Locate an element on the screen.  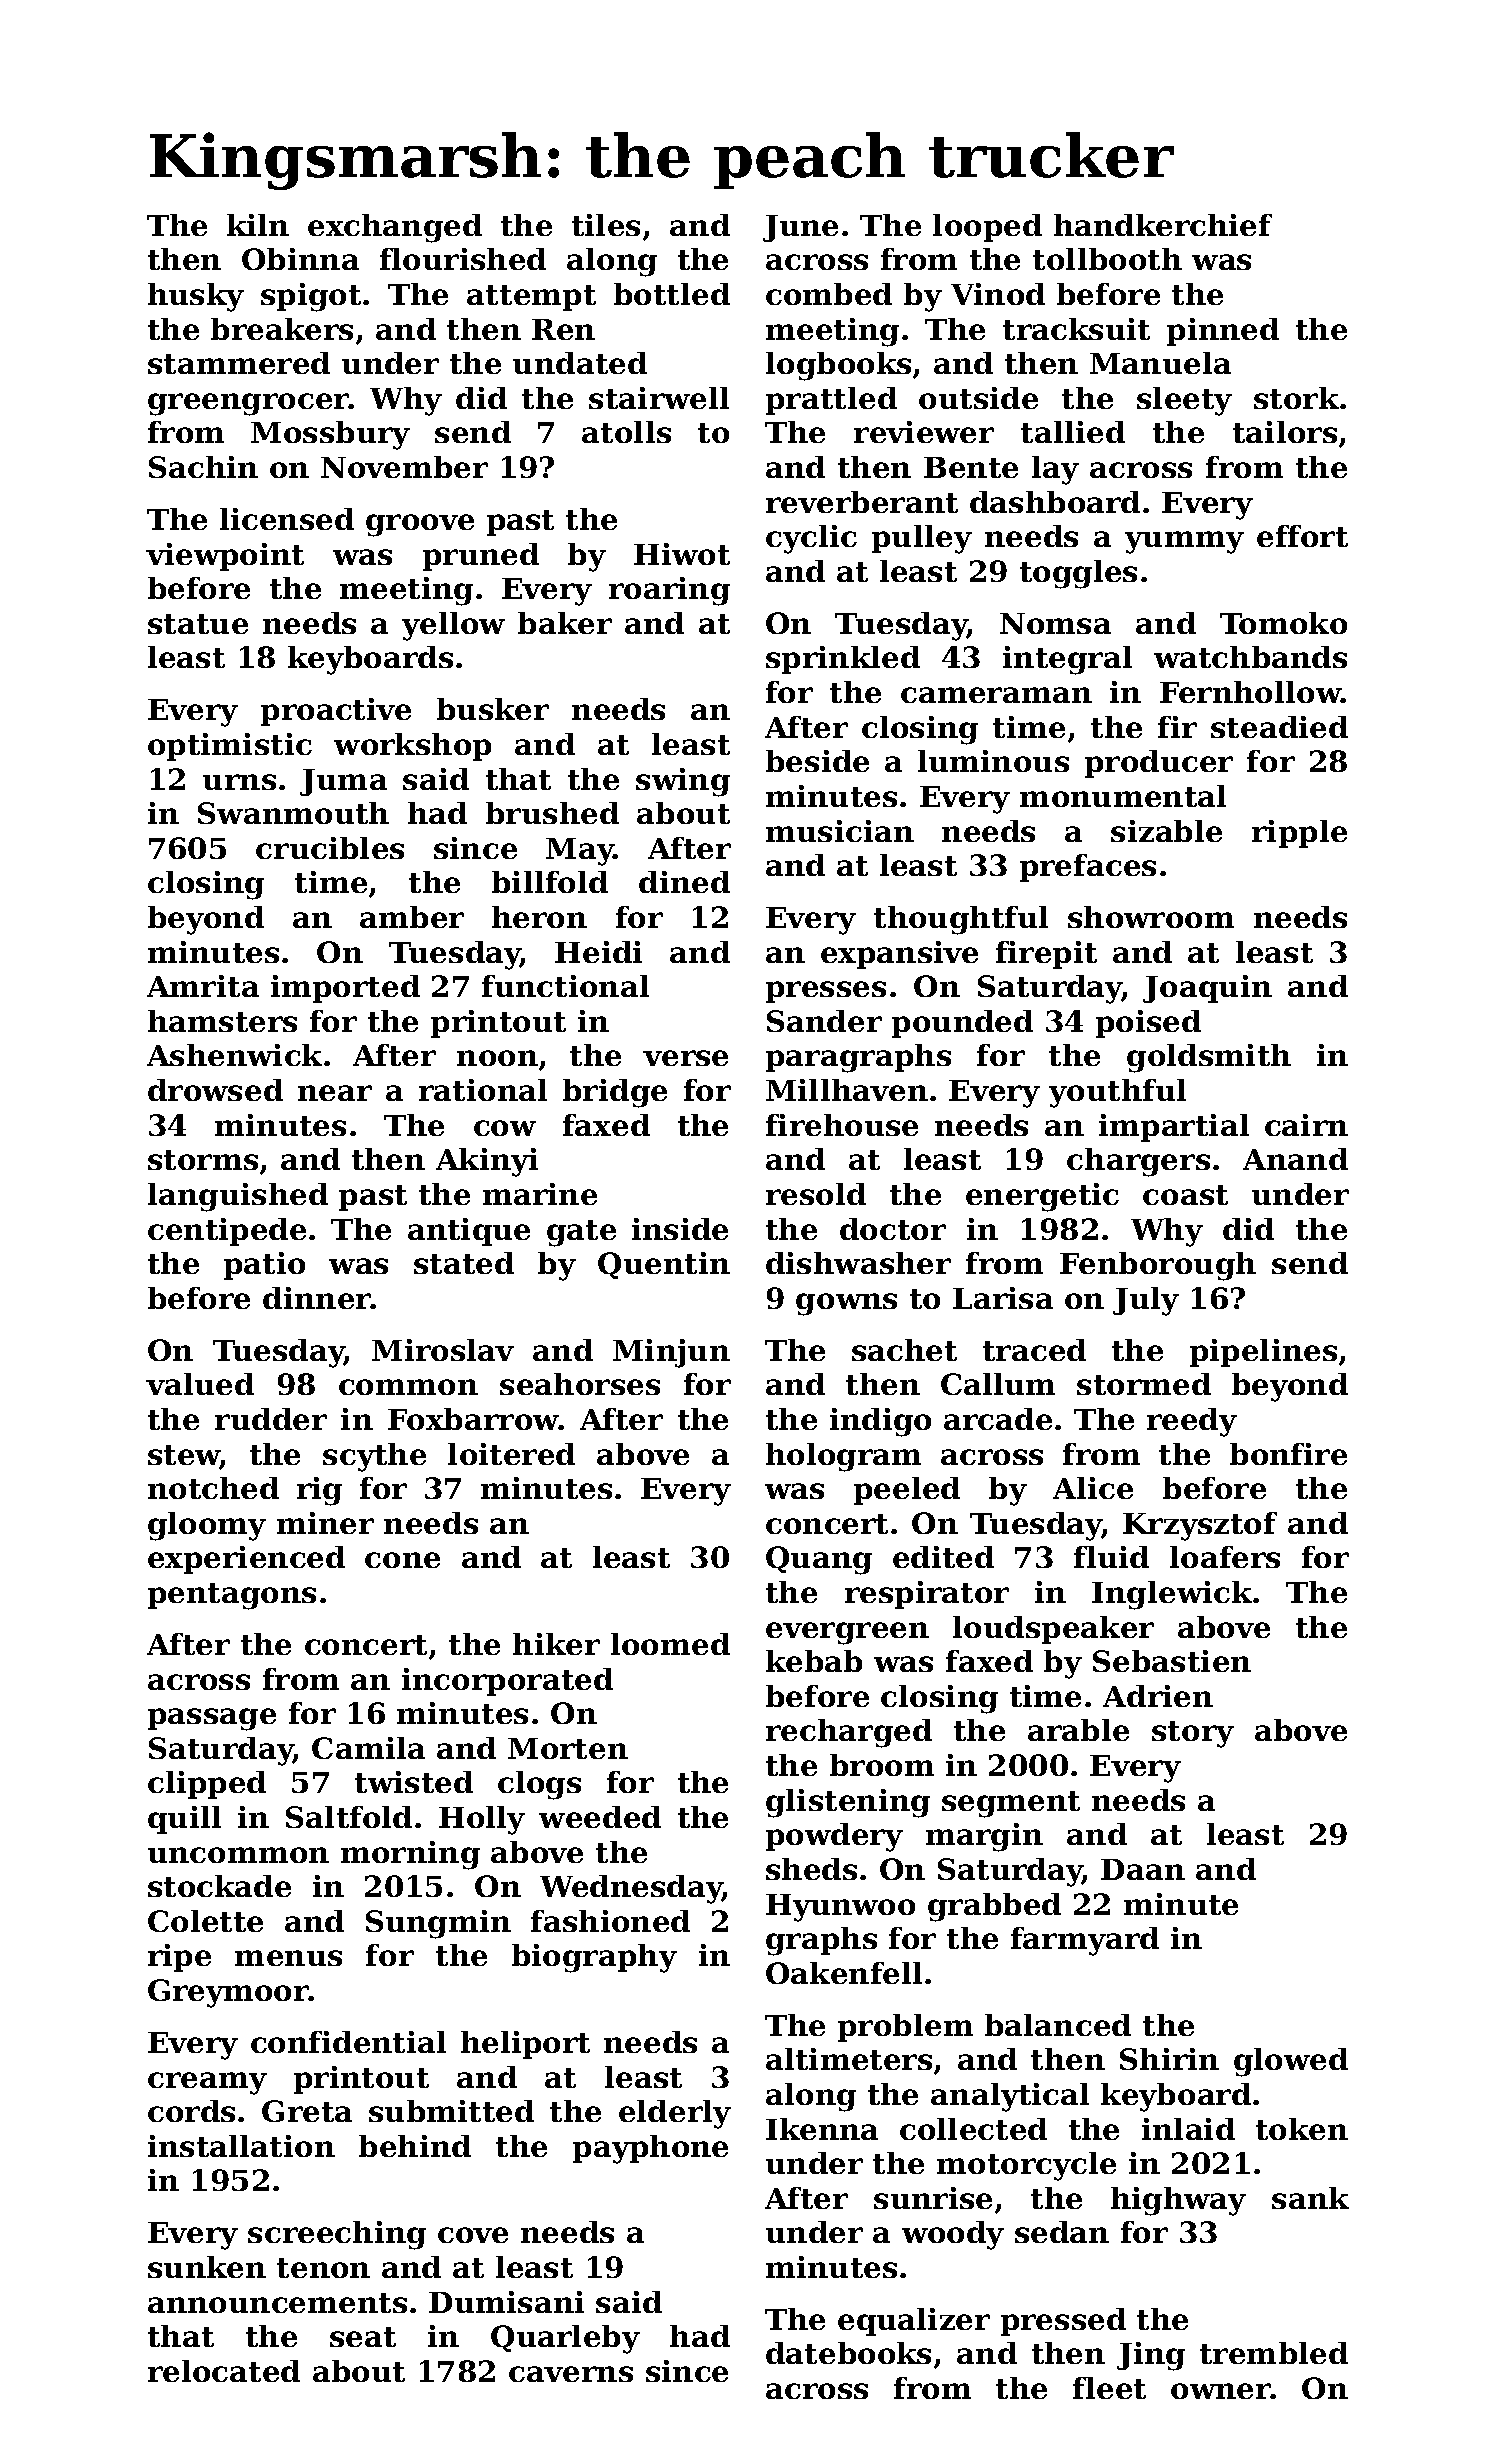
bonfire is located at coordinates (1288, 1454).
